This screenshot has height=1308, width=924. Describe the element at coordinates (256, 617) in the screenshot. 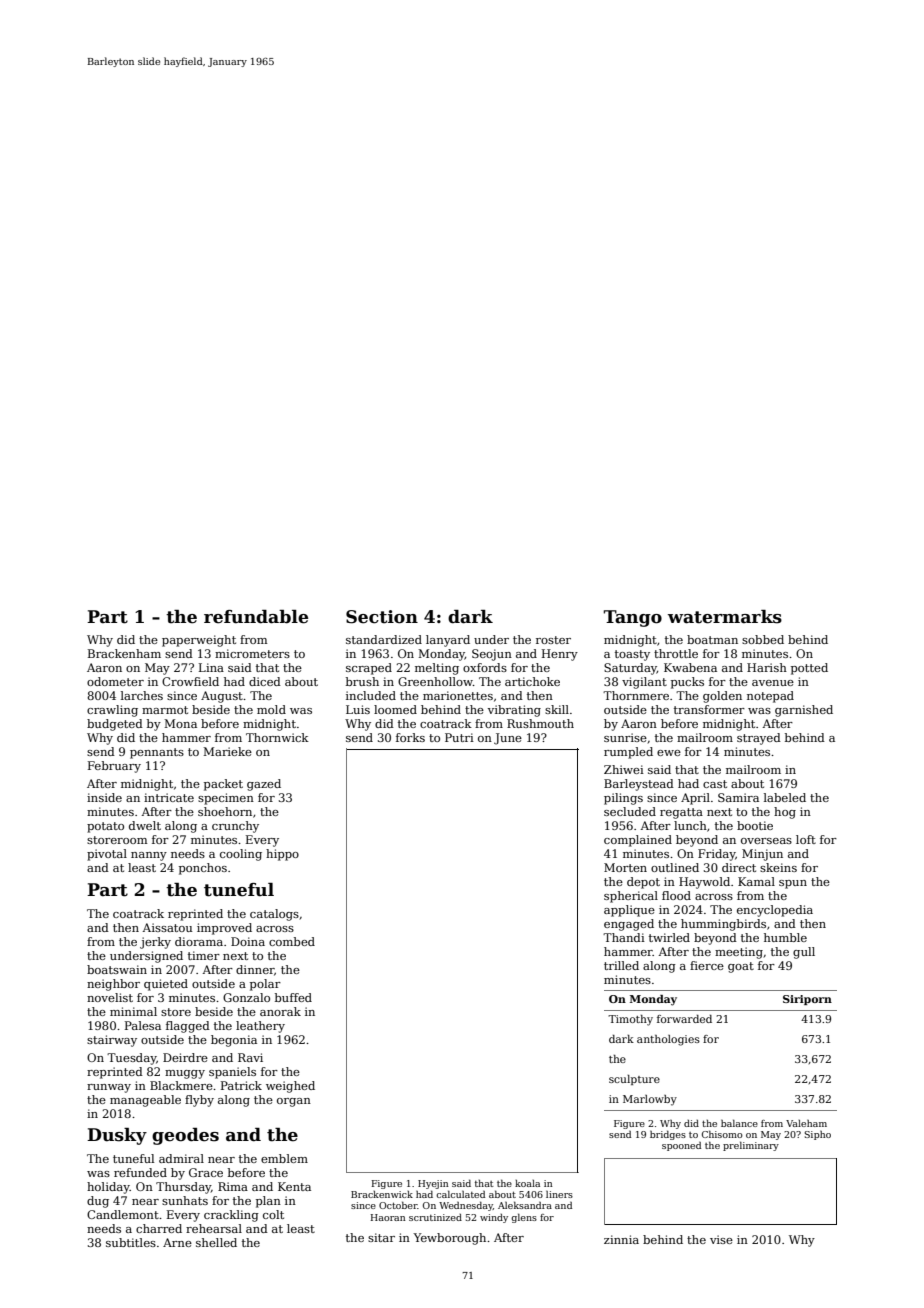

I see `refundable` at that location.
